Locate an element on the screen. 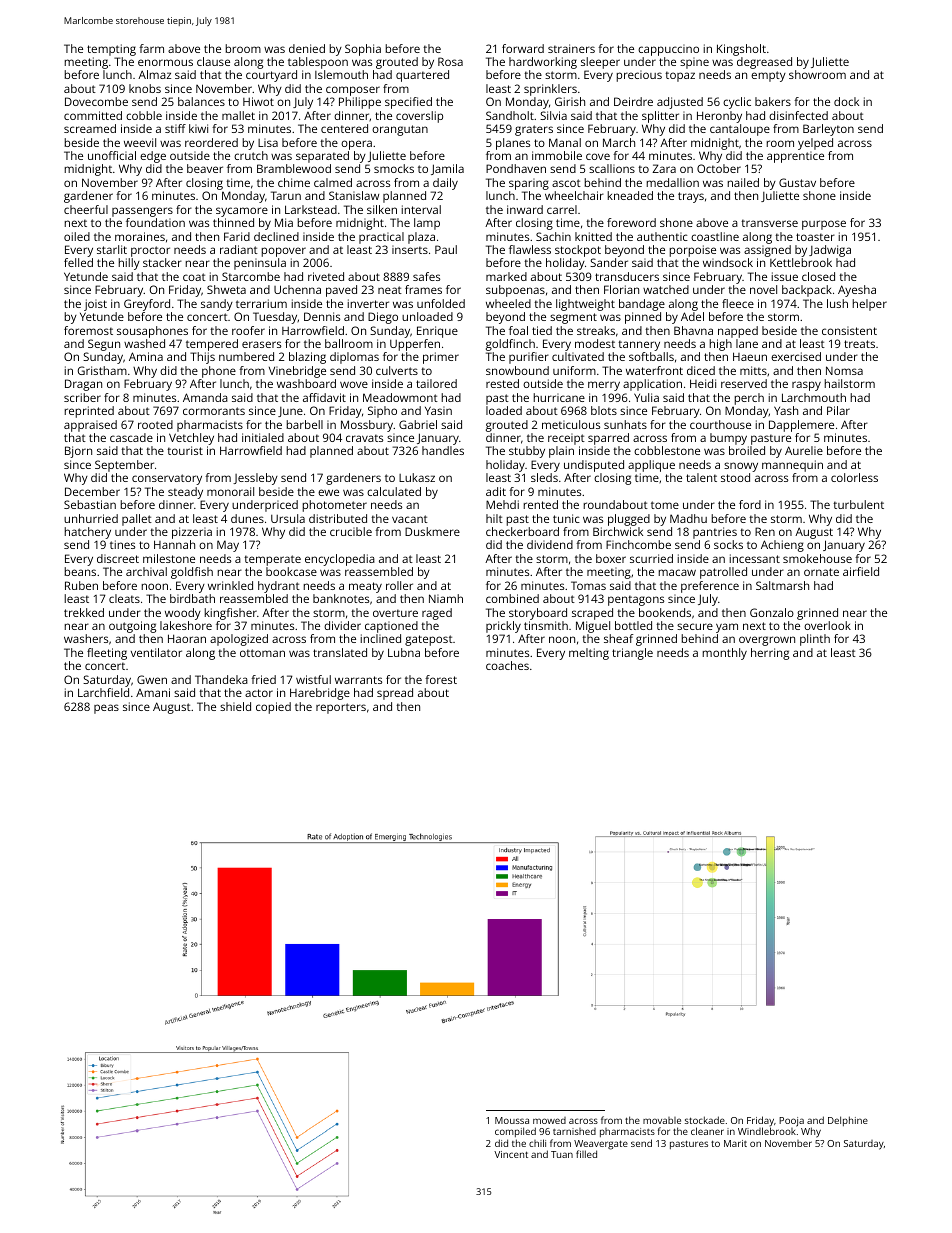 The width and height of the screenshot is (952, 1233). foremost is located at coordinates (88, 330).
